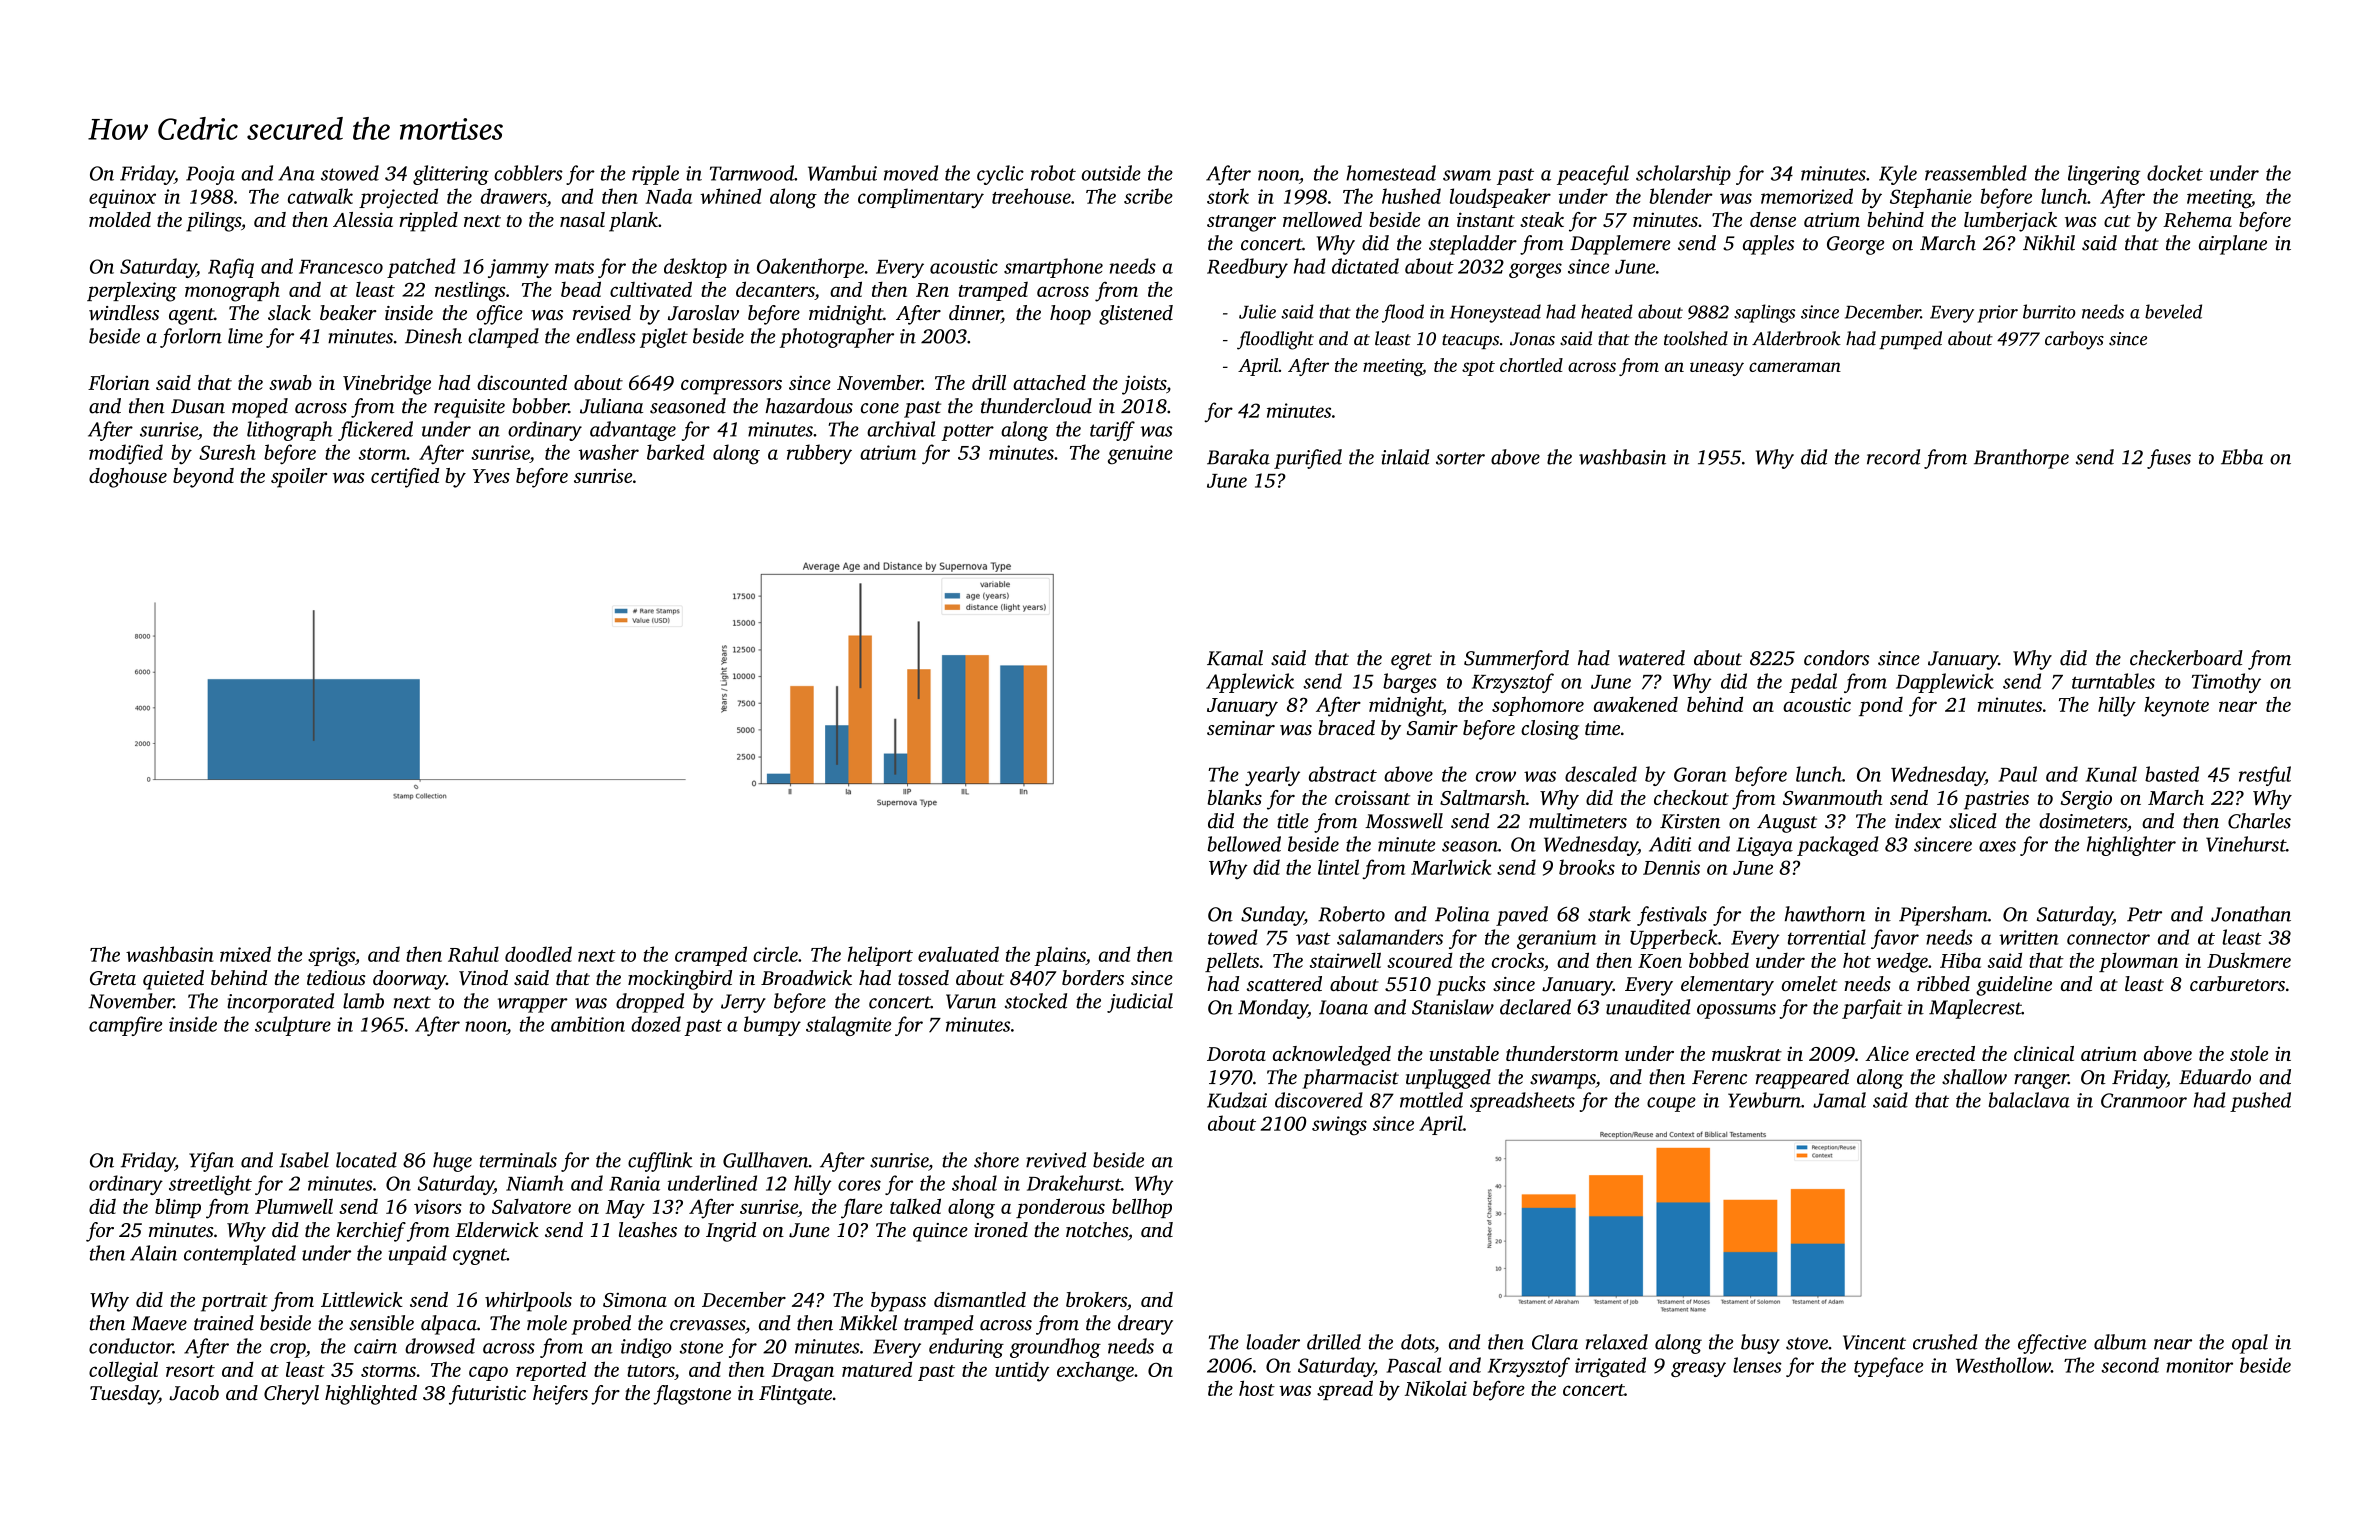 This page has height=1540, width=2380. What do you see at coordinates (1235, 658) in the page?
I see `Kamal` at bounding box center [1235, 658].
